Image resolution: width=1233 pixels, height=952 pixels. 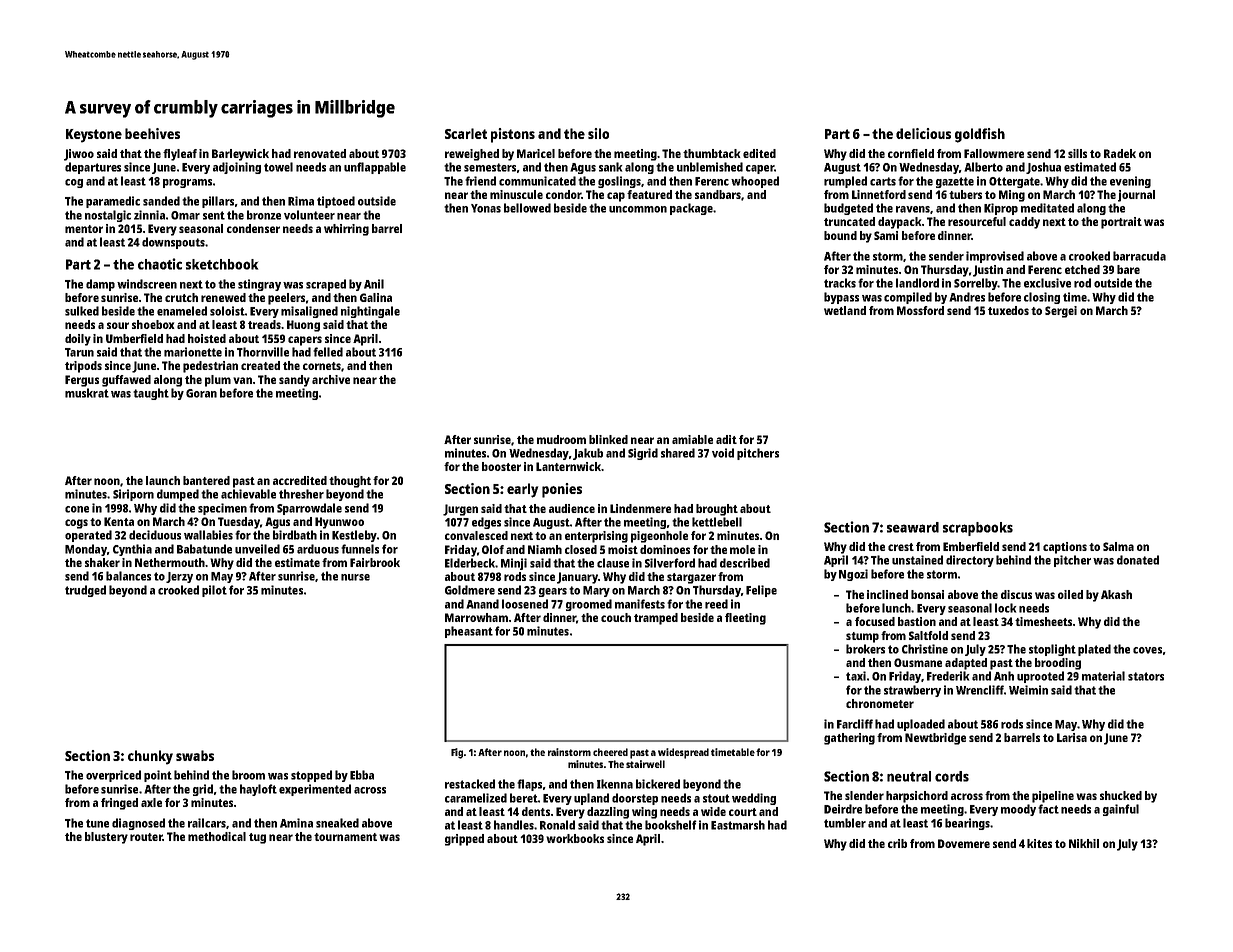 What do you see at coordinates (1005, 608) in the document?
I see `lock` at bounding box center [1005, 608].
